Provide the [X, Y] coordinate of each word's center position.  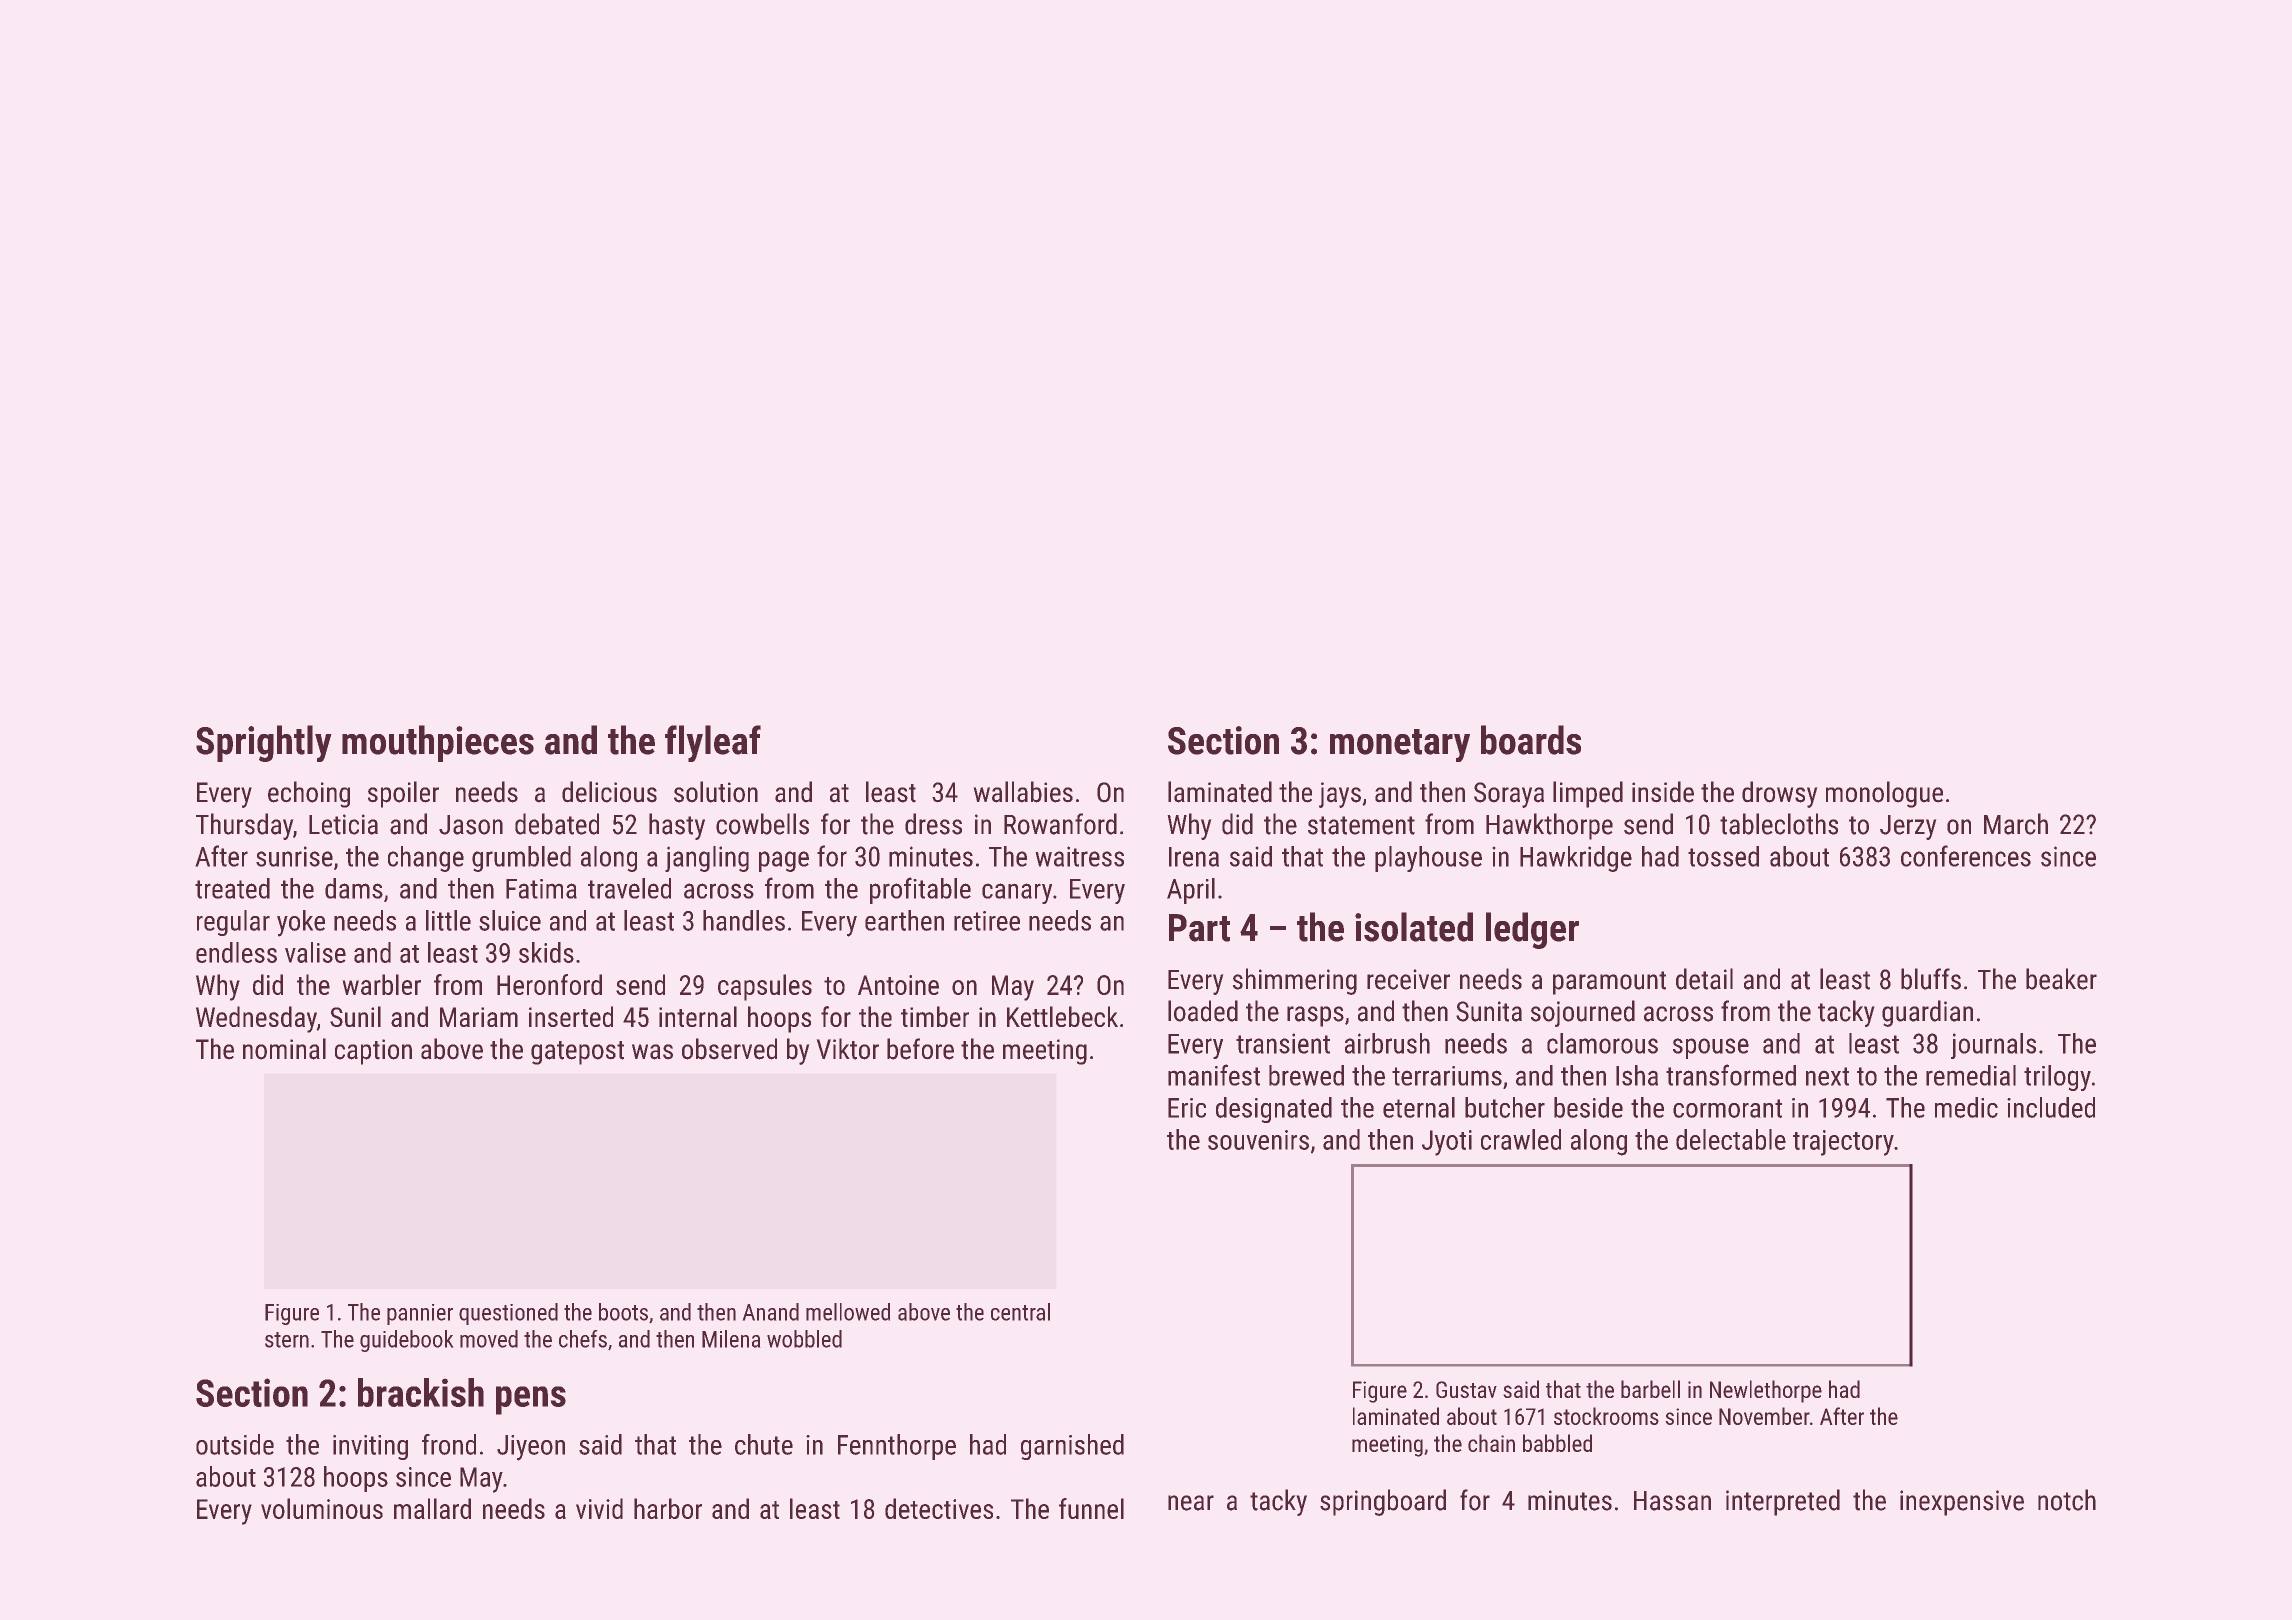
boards [1531, 740]
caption [373, 1052]
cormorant [1727, 1108]
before [920, 1049]
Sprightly [263, 743]
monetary [1400, 745]
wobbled [804, 1339]
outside [235, 1444]
